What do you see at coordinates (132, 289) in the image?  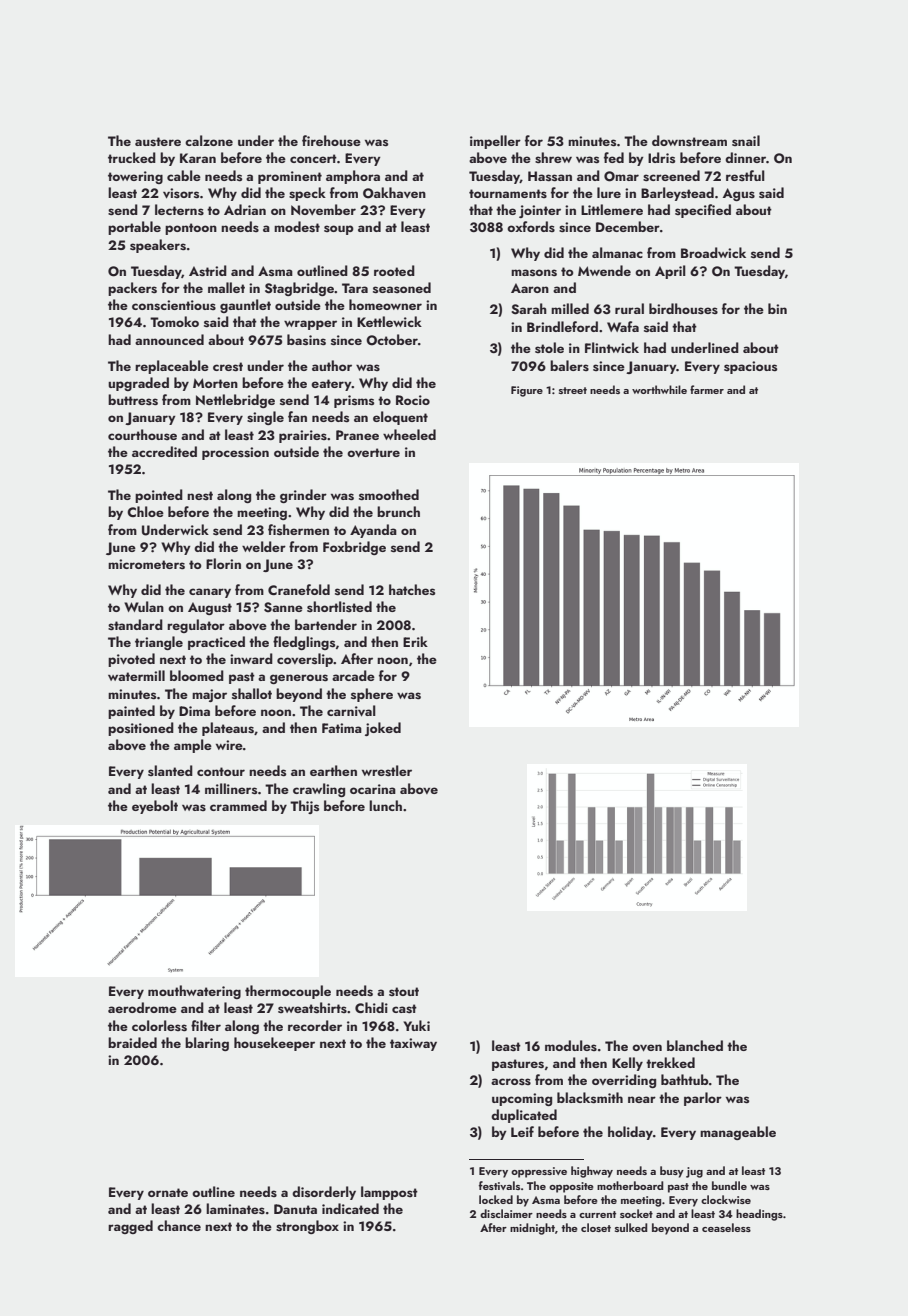 I see `packers` at bounding box center [132, 289].
